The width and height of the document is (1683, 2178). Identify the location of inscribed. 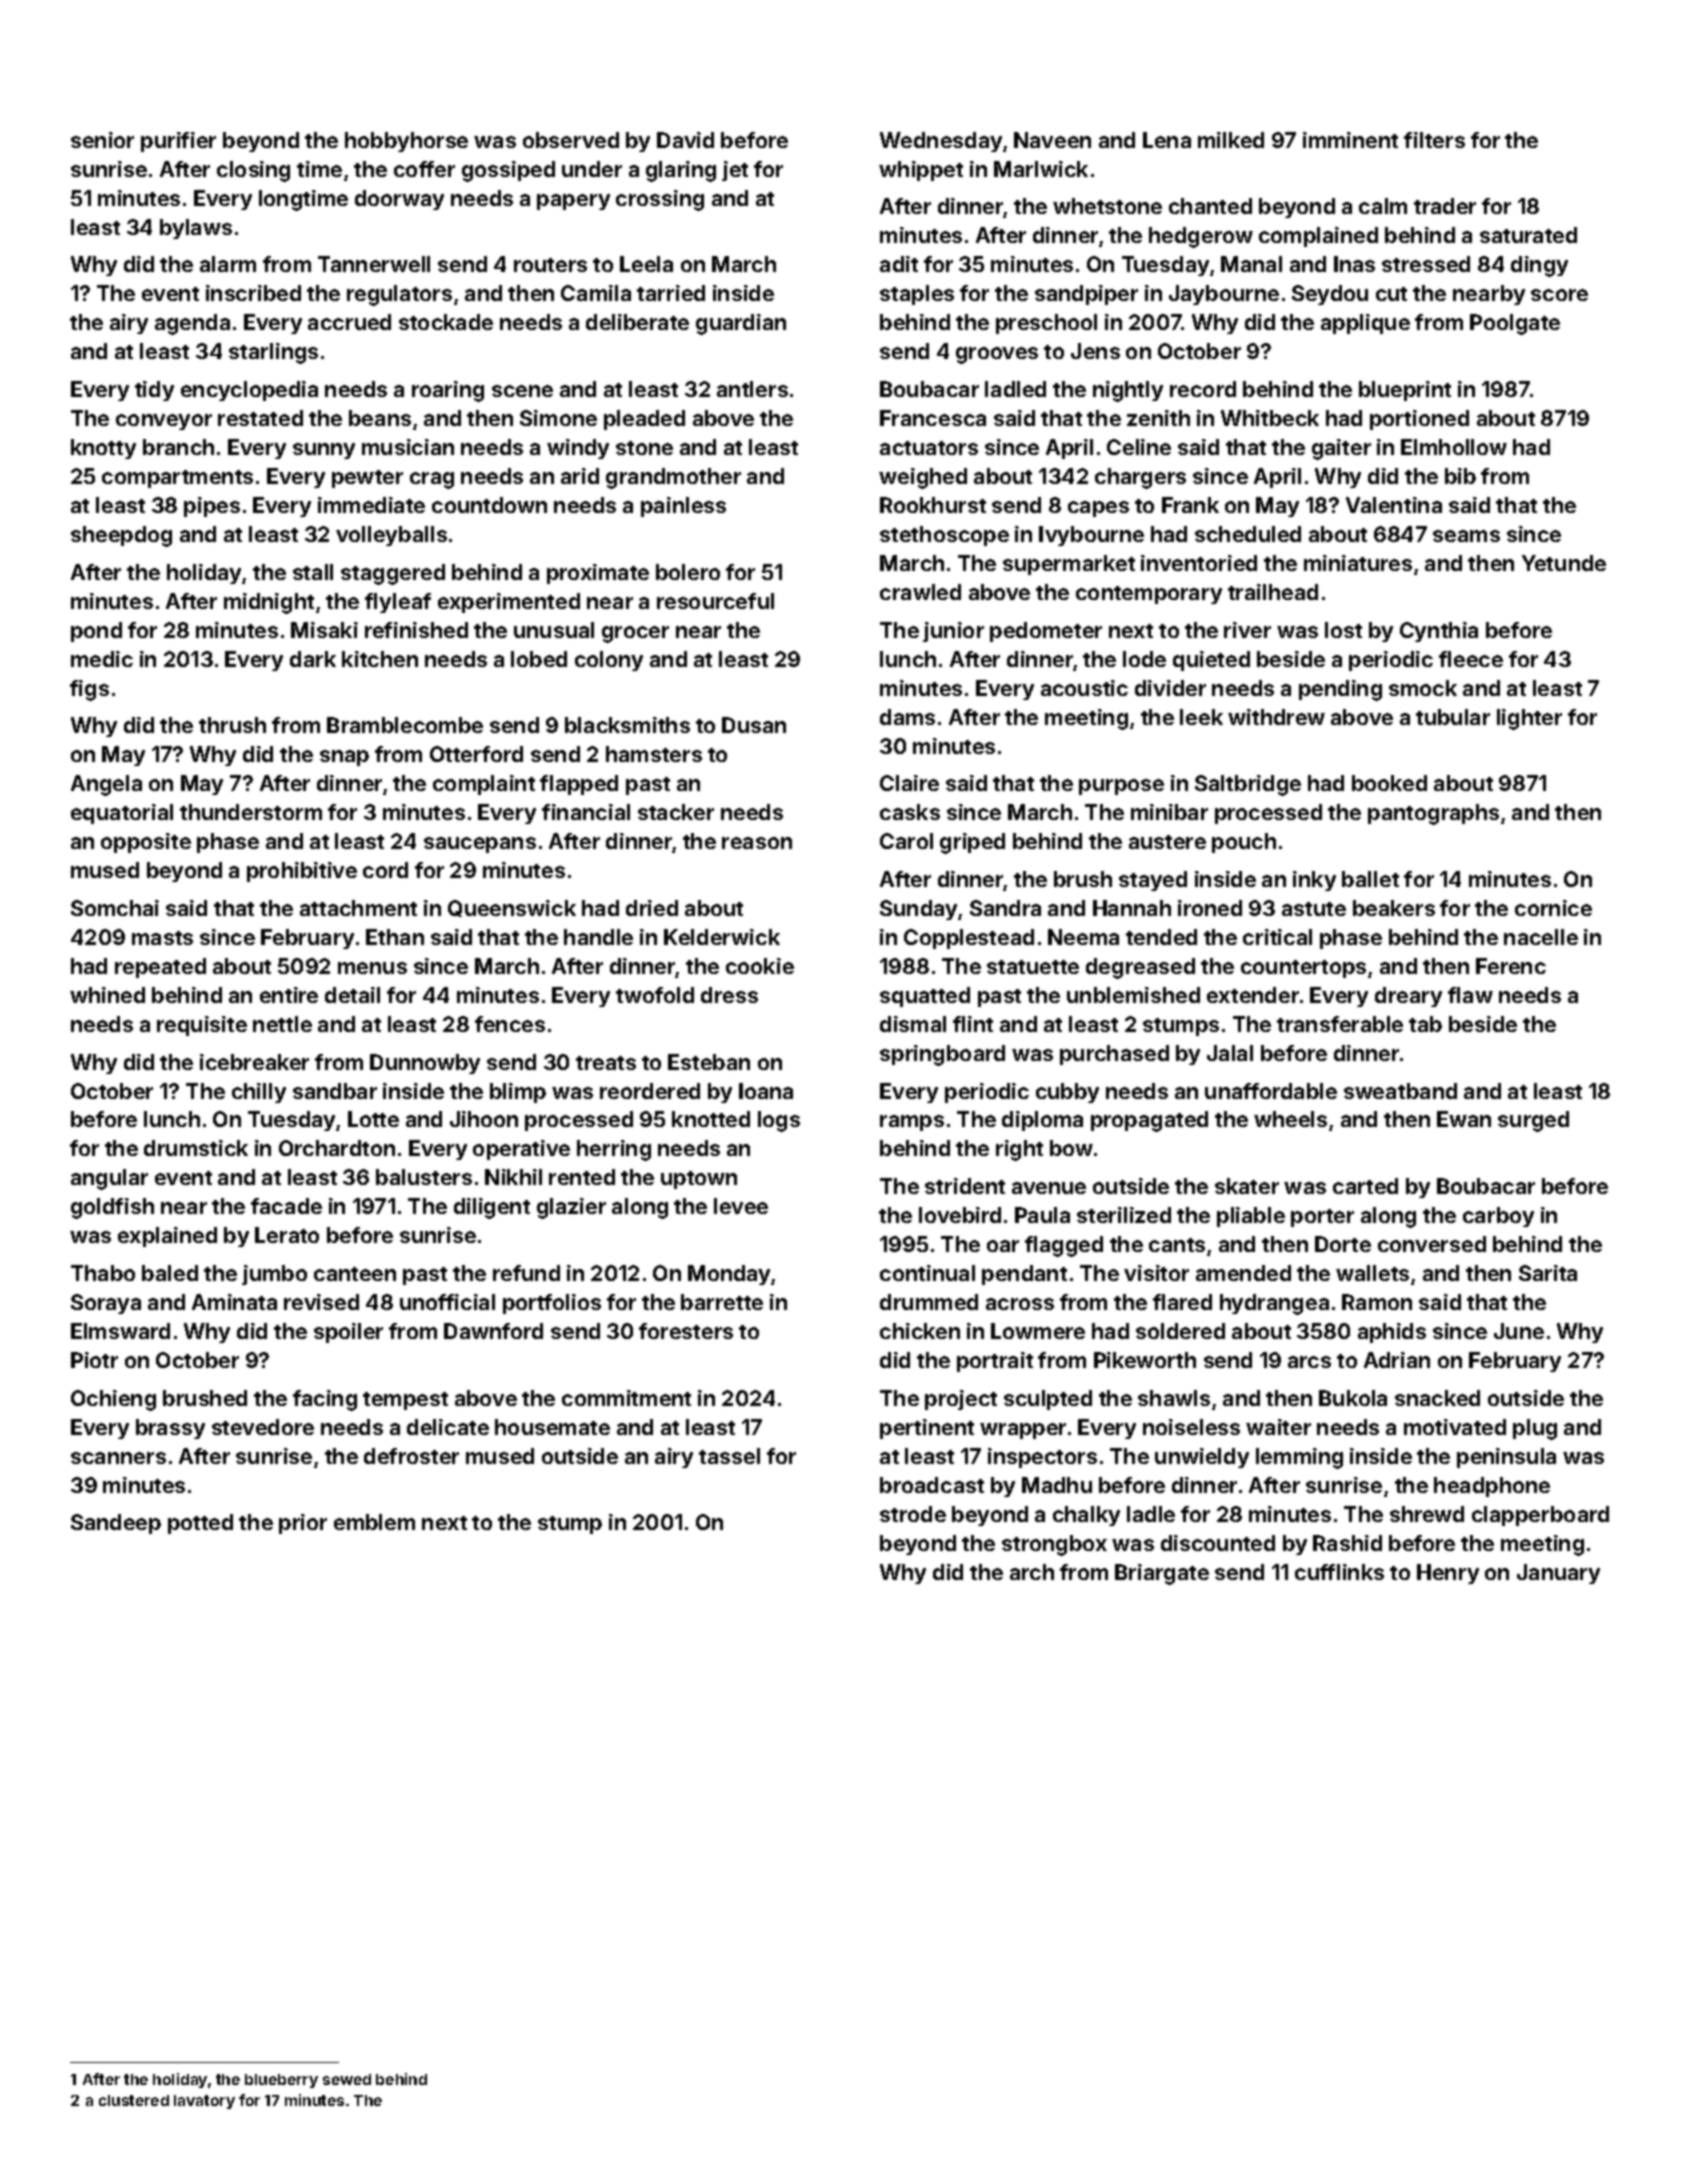
(253, 293).
